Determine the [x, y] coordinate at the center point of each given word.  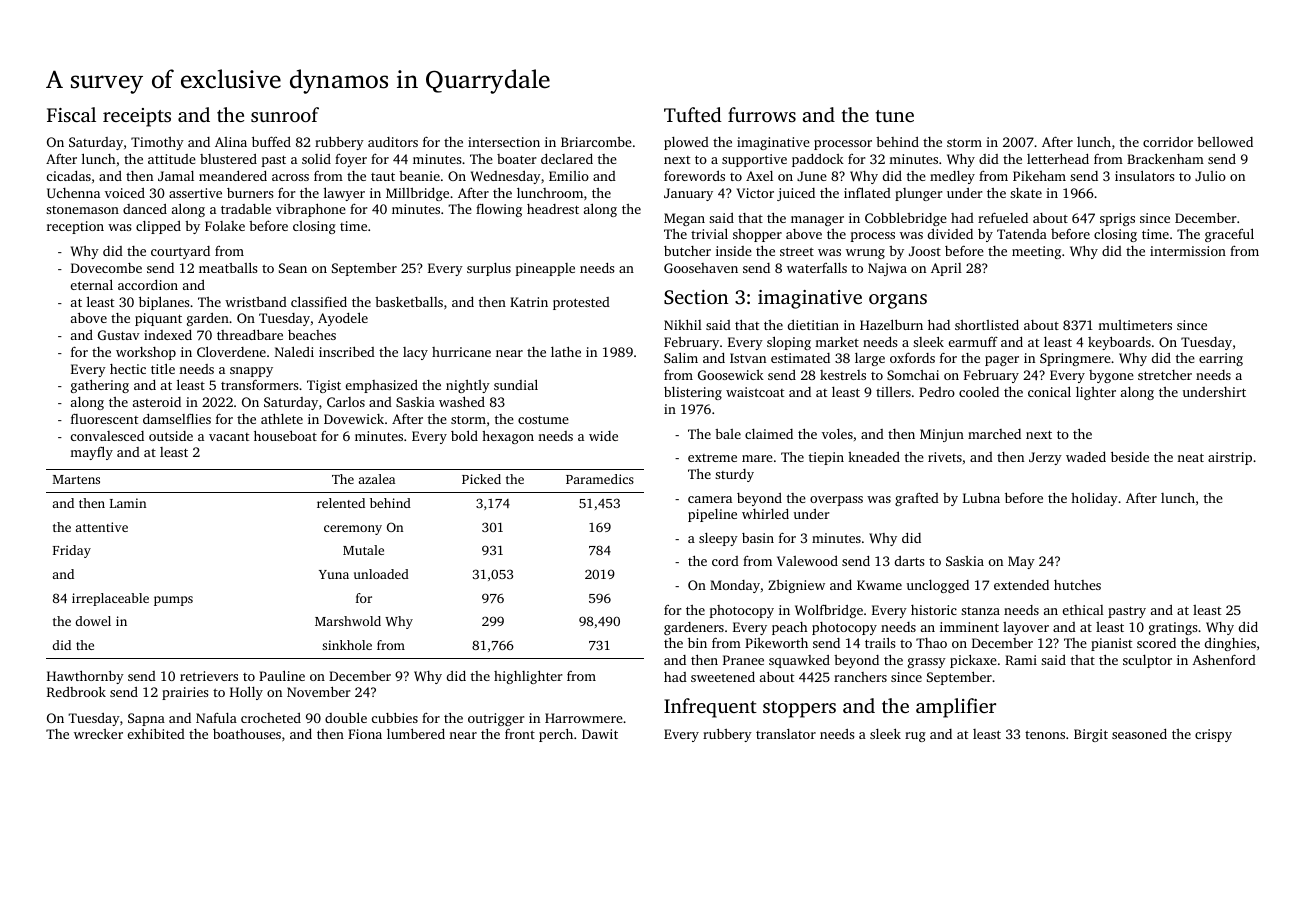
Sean [293, 268]
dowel [93, 621]
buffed [271, 141]
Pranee [743, 660]
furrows [762, 114]
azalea [377, 479]
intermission [1188, 251]
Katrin [529, 302]
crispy [1213, 735]
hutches [1077, 585]
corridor [1168, 142]
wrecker [98, 734]
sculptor [1147, 661]
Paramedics [600, 479]
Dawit [600, 734]
